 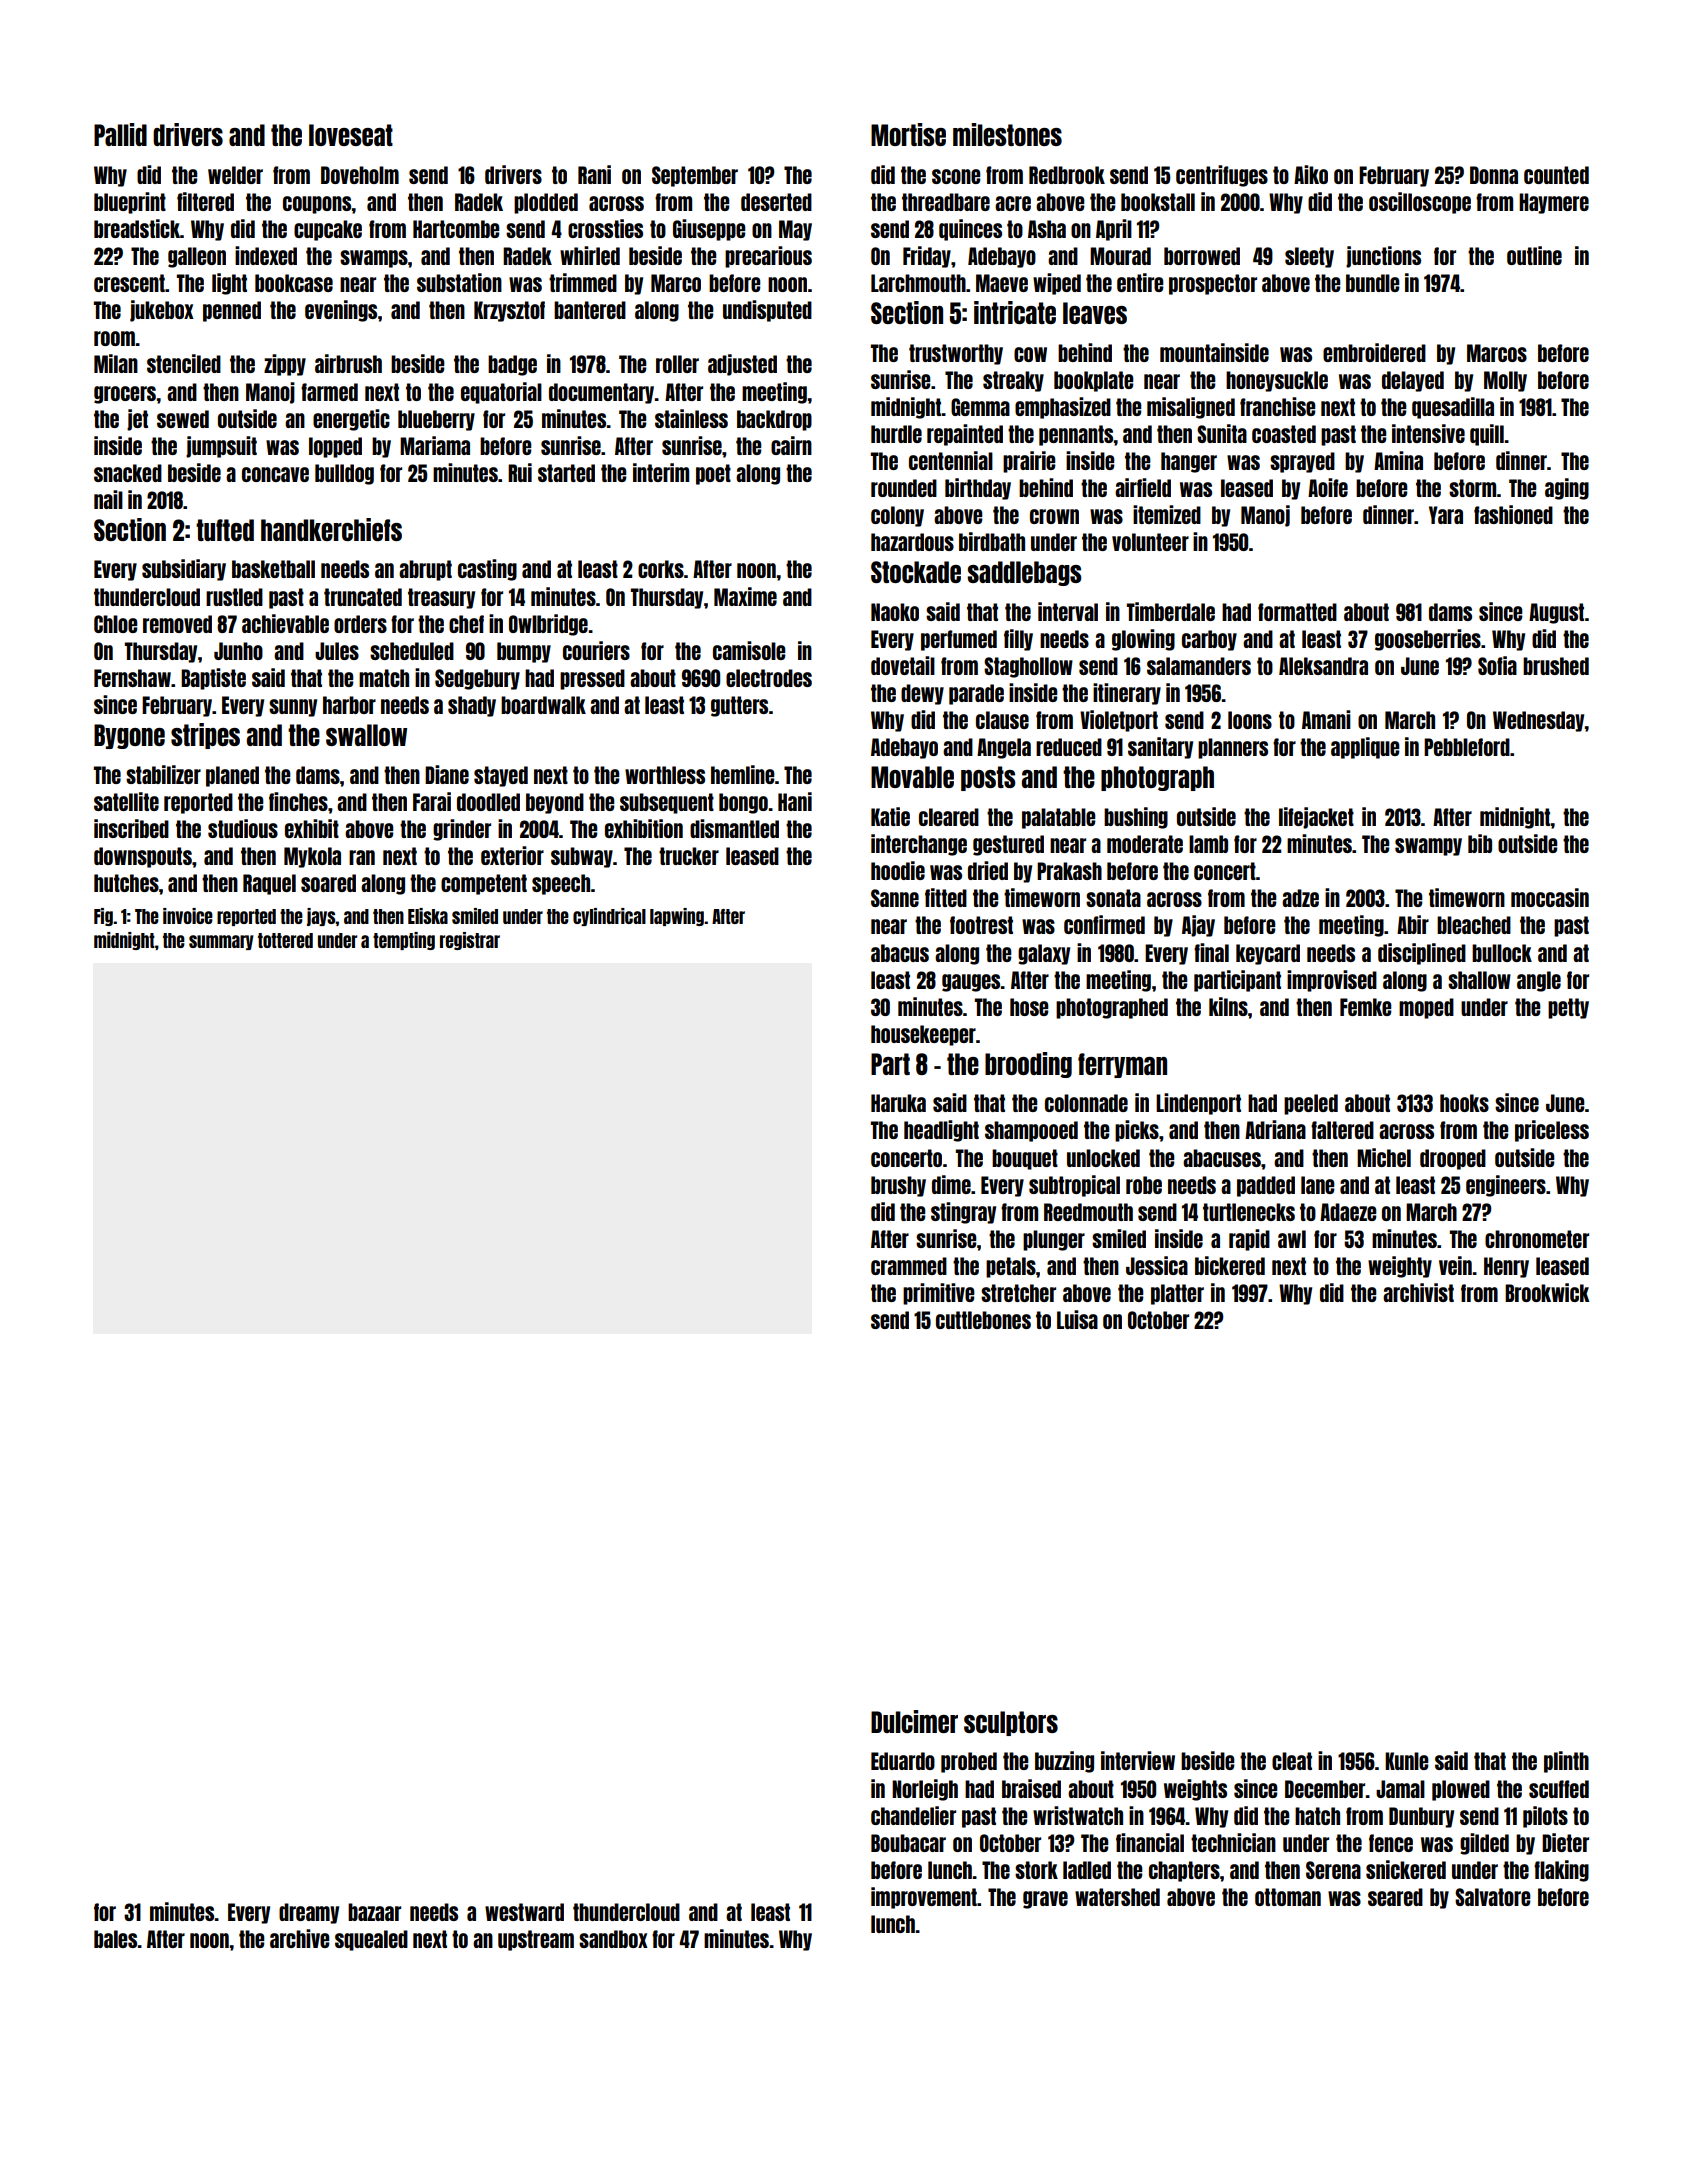 I want to click on breadstick, so click(x=137, y=228).
